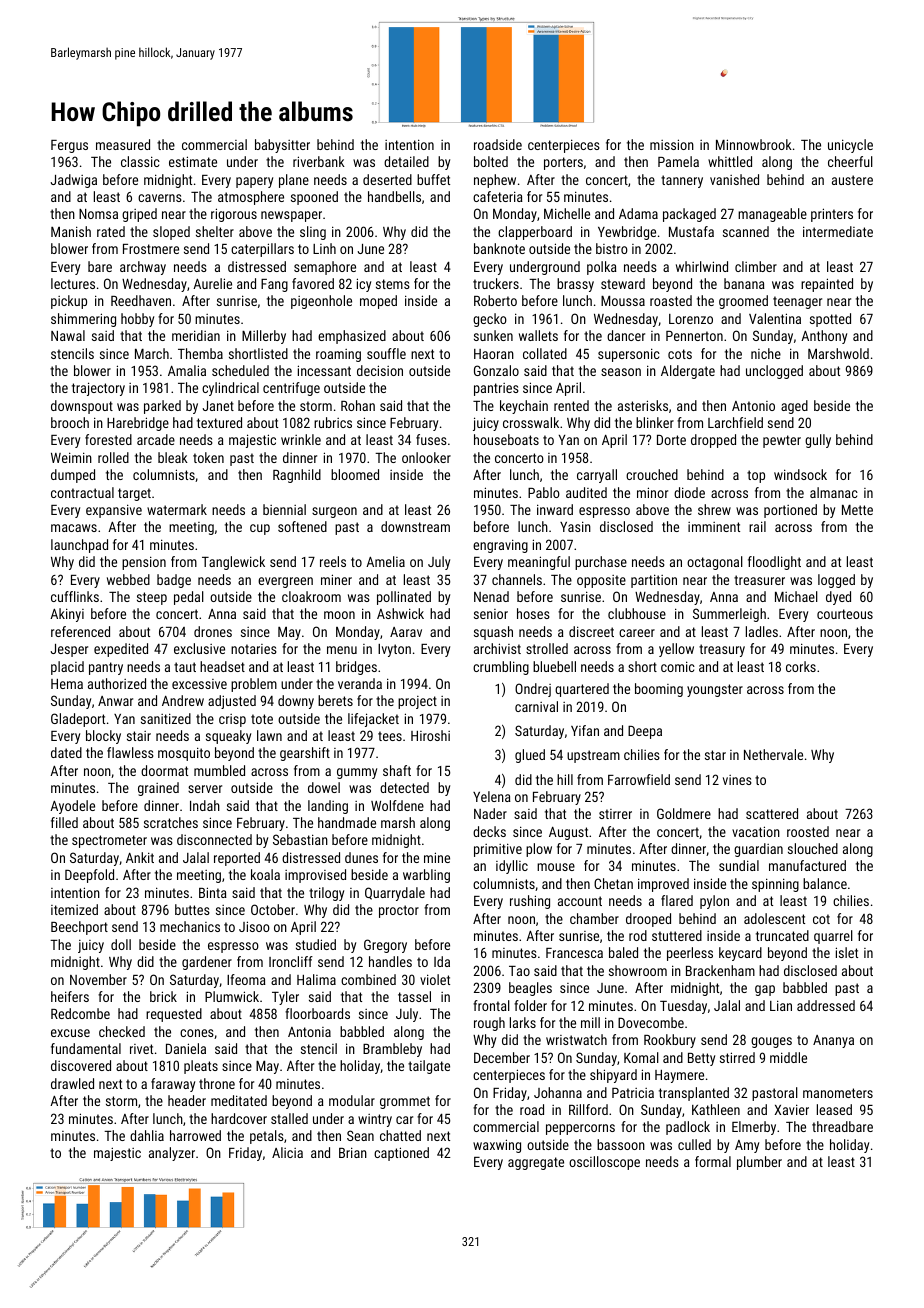  I want to click on Jadwiga, so click(73, 181).
